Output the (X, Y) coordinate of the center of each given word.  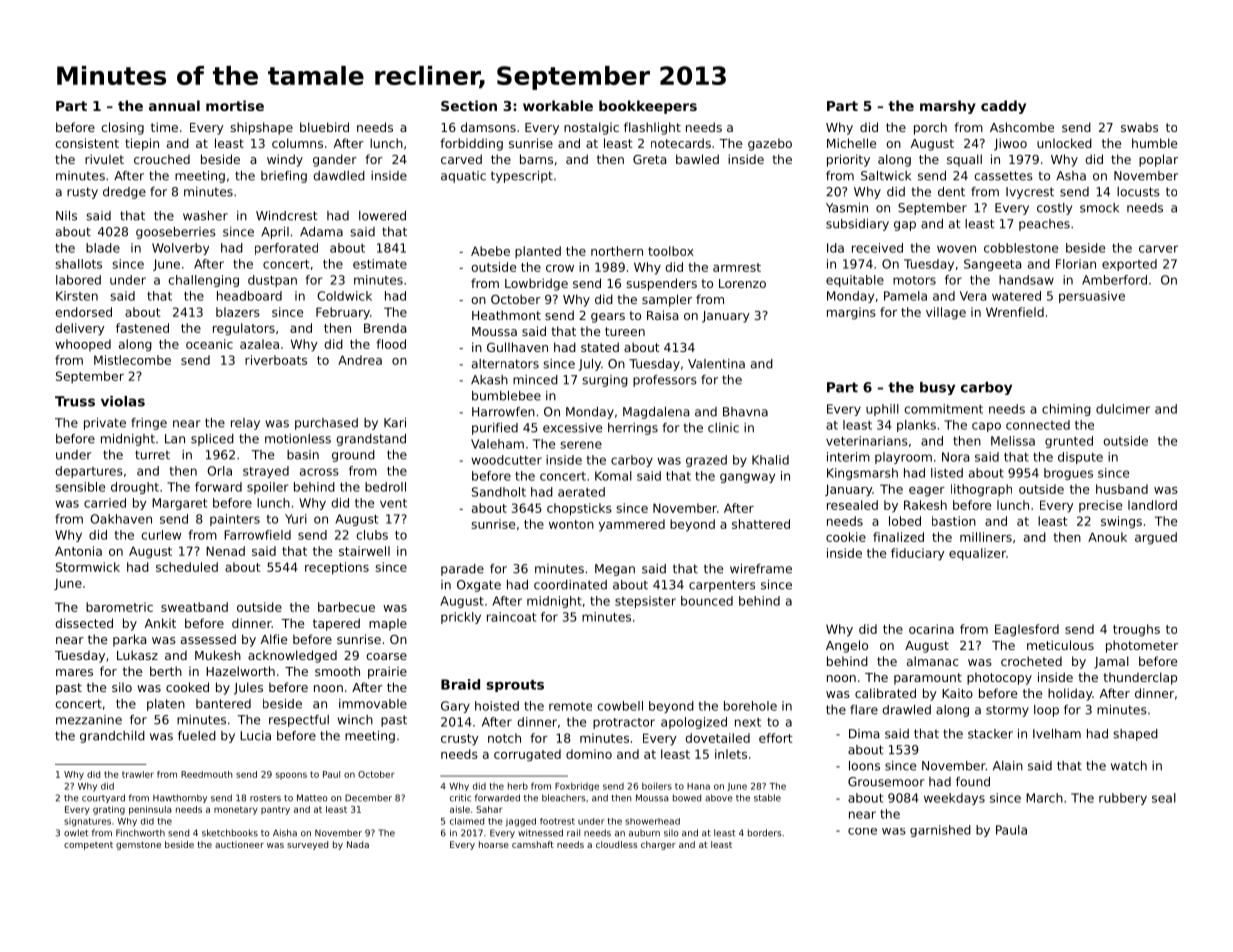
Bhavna (745, 412)
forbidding (471, 144)
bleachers (563, 798)
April (275, 233)
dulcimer (1123, 409)
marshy (948, 107)
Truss (75, 401)
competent (88, 846)
